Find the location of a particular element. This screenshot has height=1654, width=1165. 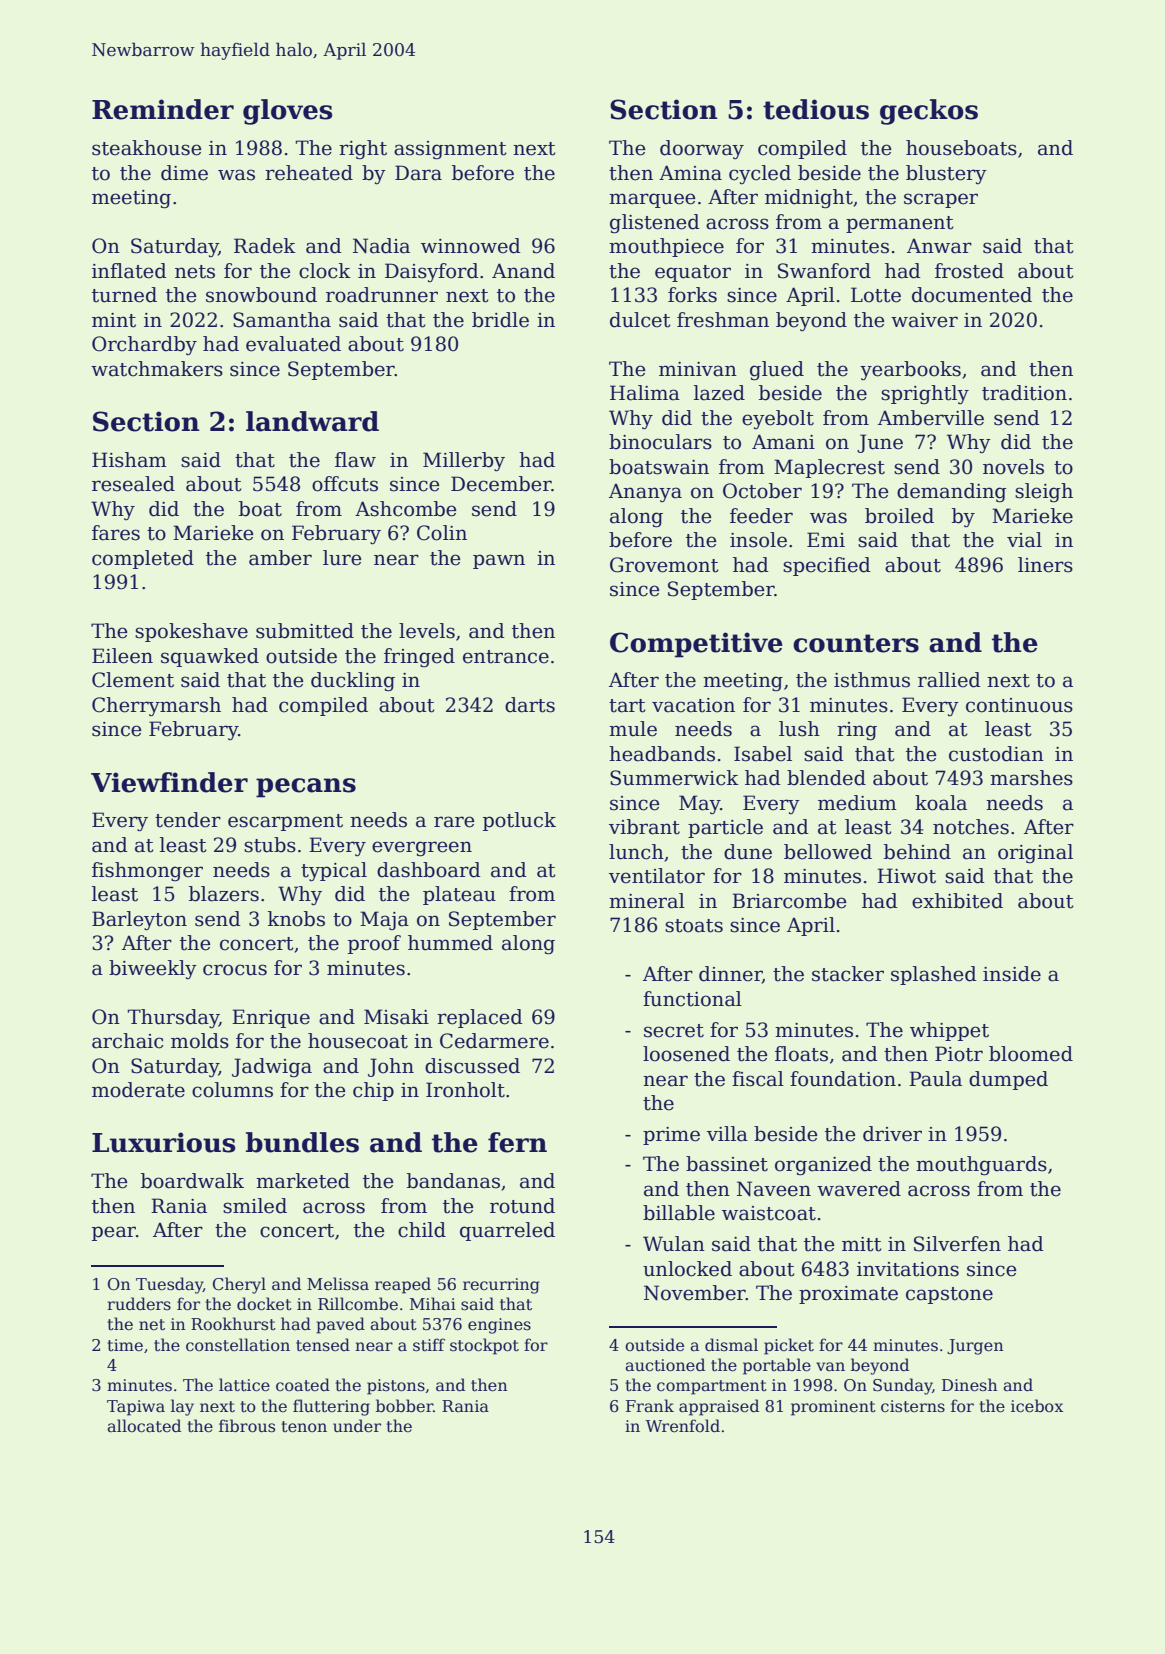

geckos is located at coordinates (929, 112).
